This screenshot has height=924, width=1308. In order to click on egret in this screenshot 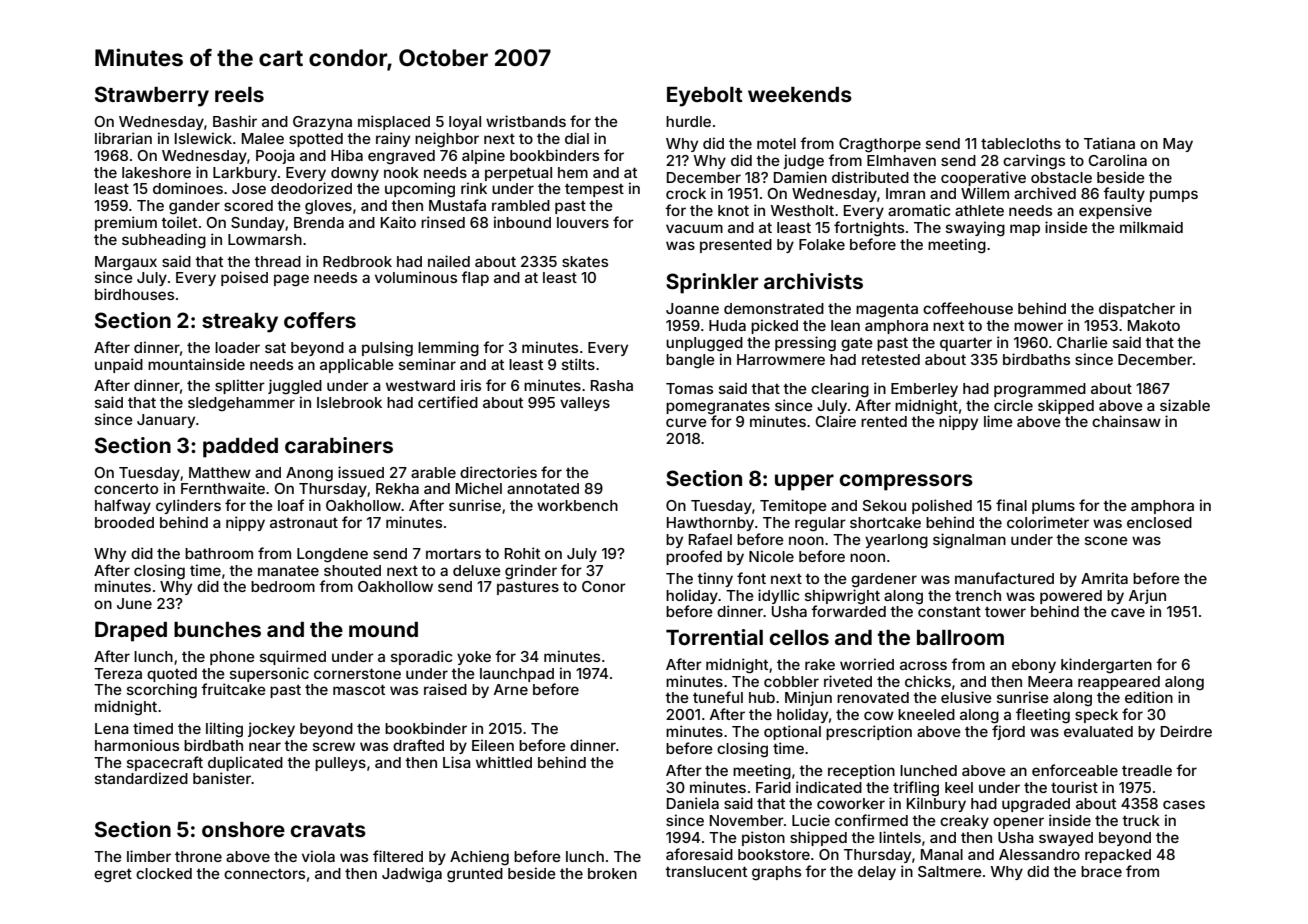, I will do `click(113, 876)`.
